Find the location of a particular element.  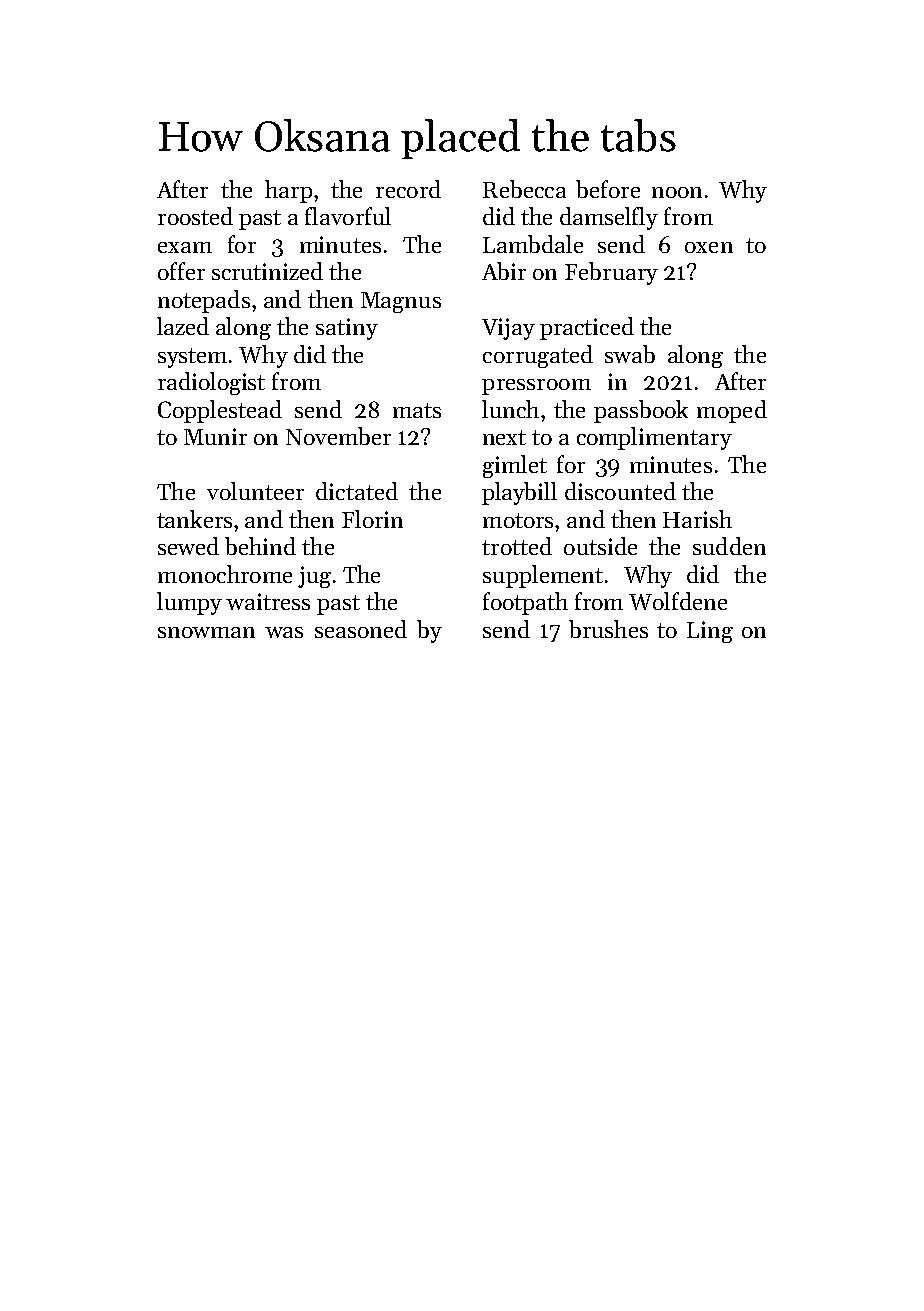

motors is located at coordinates (518, 520).
